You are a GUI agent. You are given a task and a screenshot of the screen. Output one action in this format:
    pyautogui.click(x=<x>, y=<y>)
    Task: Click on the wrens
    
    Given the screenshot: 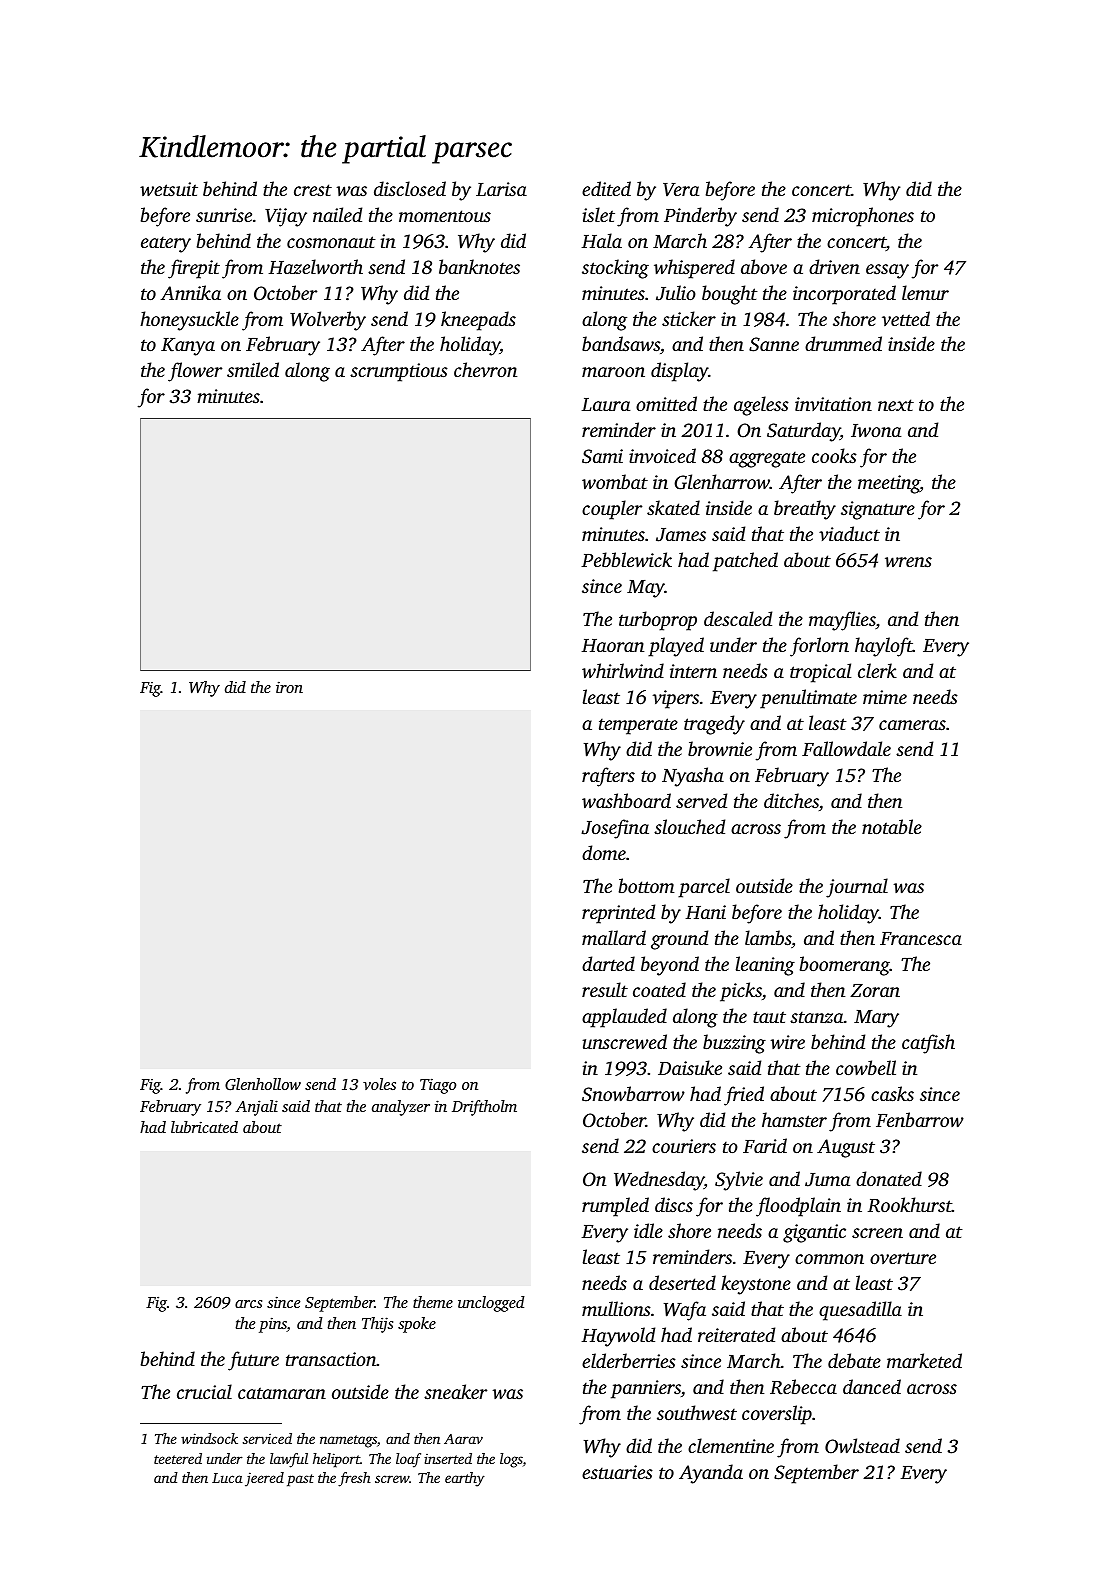 What is the action you would take?
    pyautogui.click(x=908, y=562)
